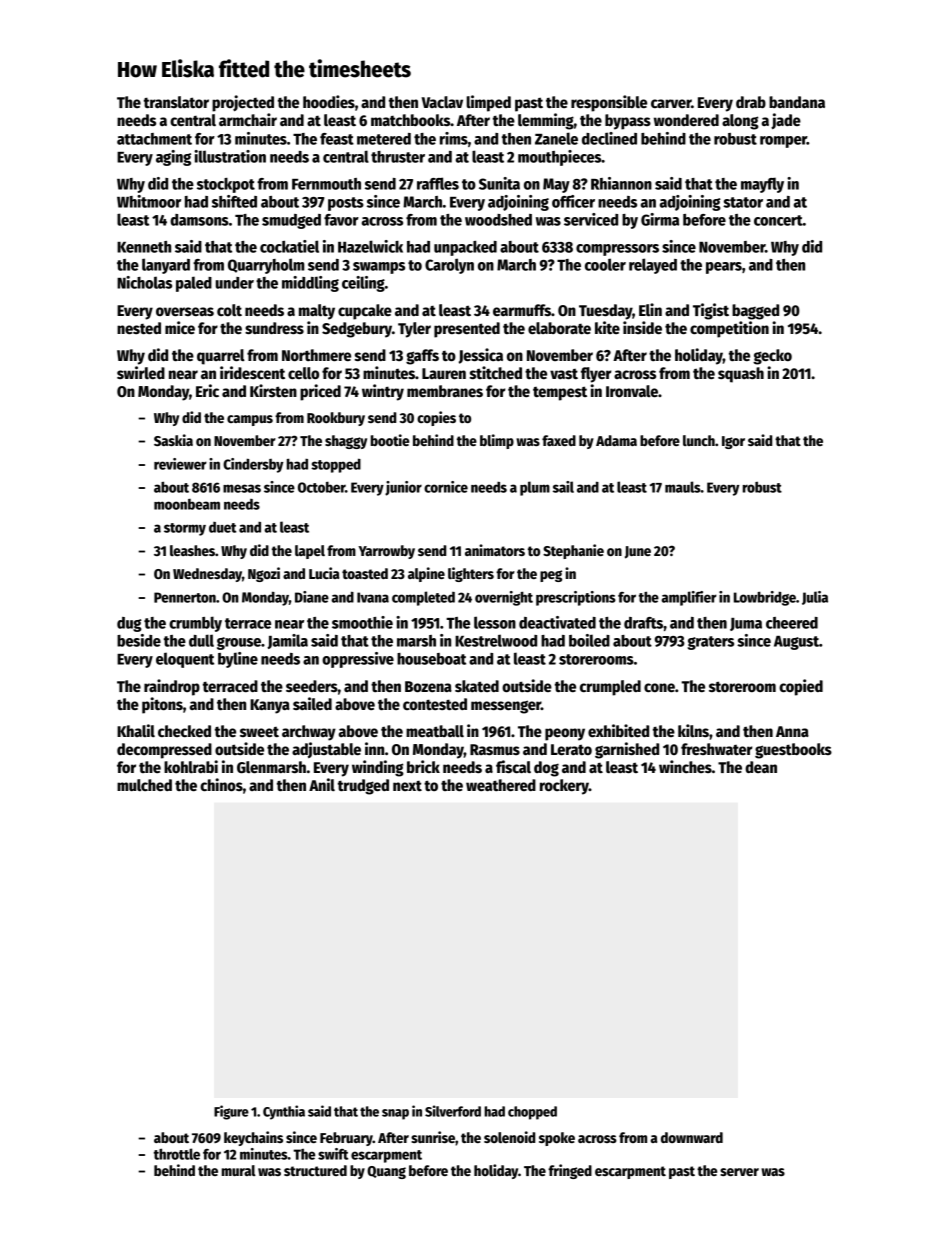 The image size is (952, 1233). Describe the element at coordinates (176, 102) in the screenshot. I see `translator` at that location.
